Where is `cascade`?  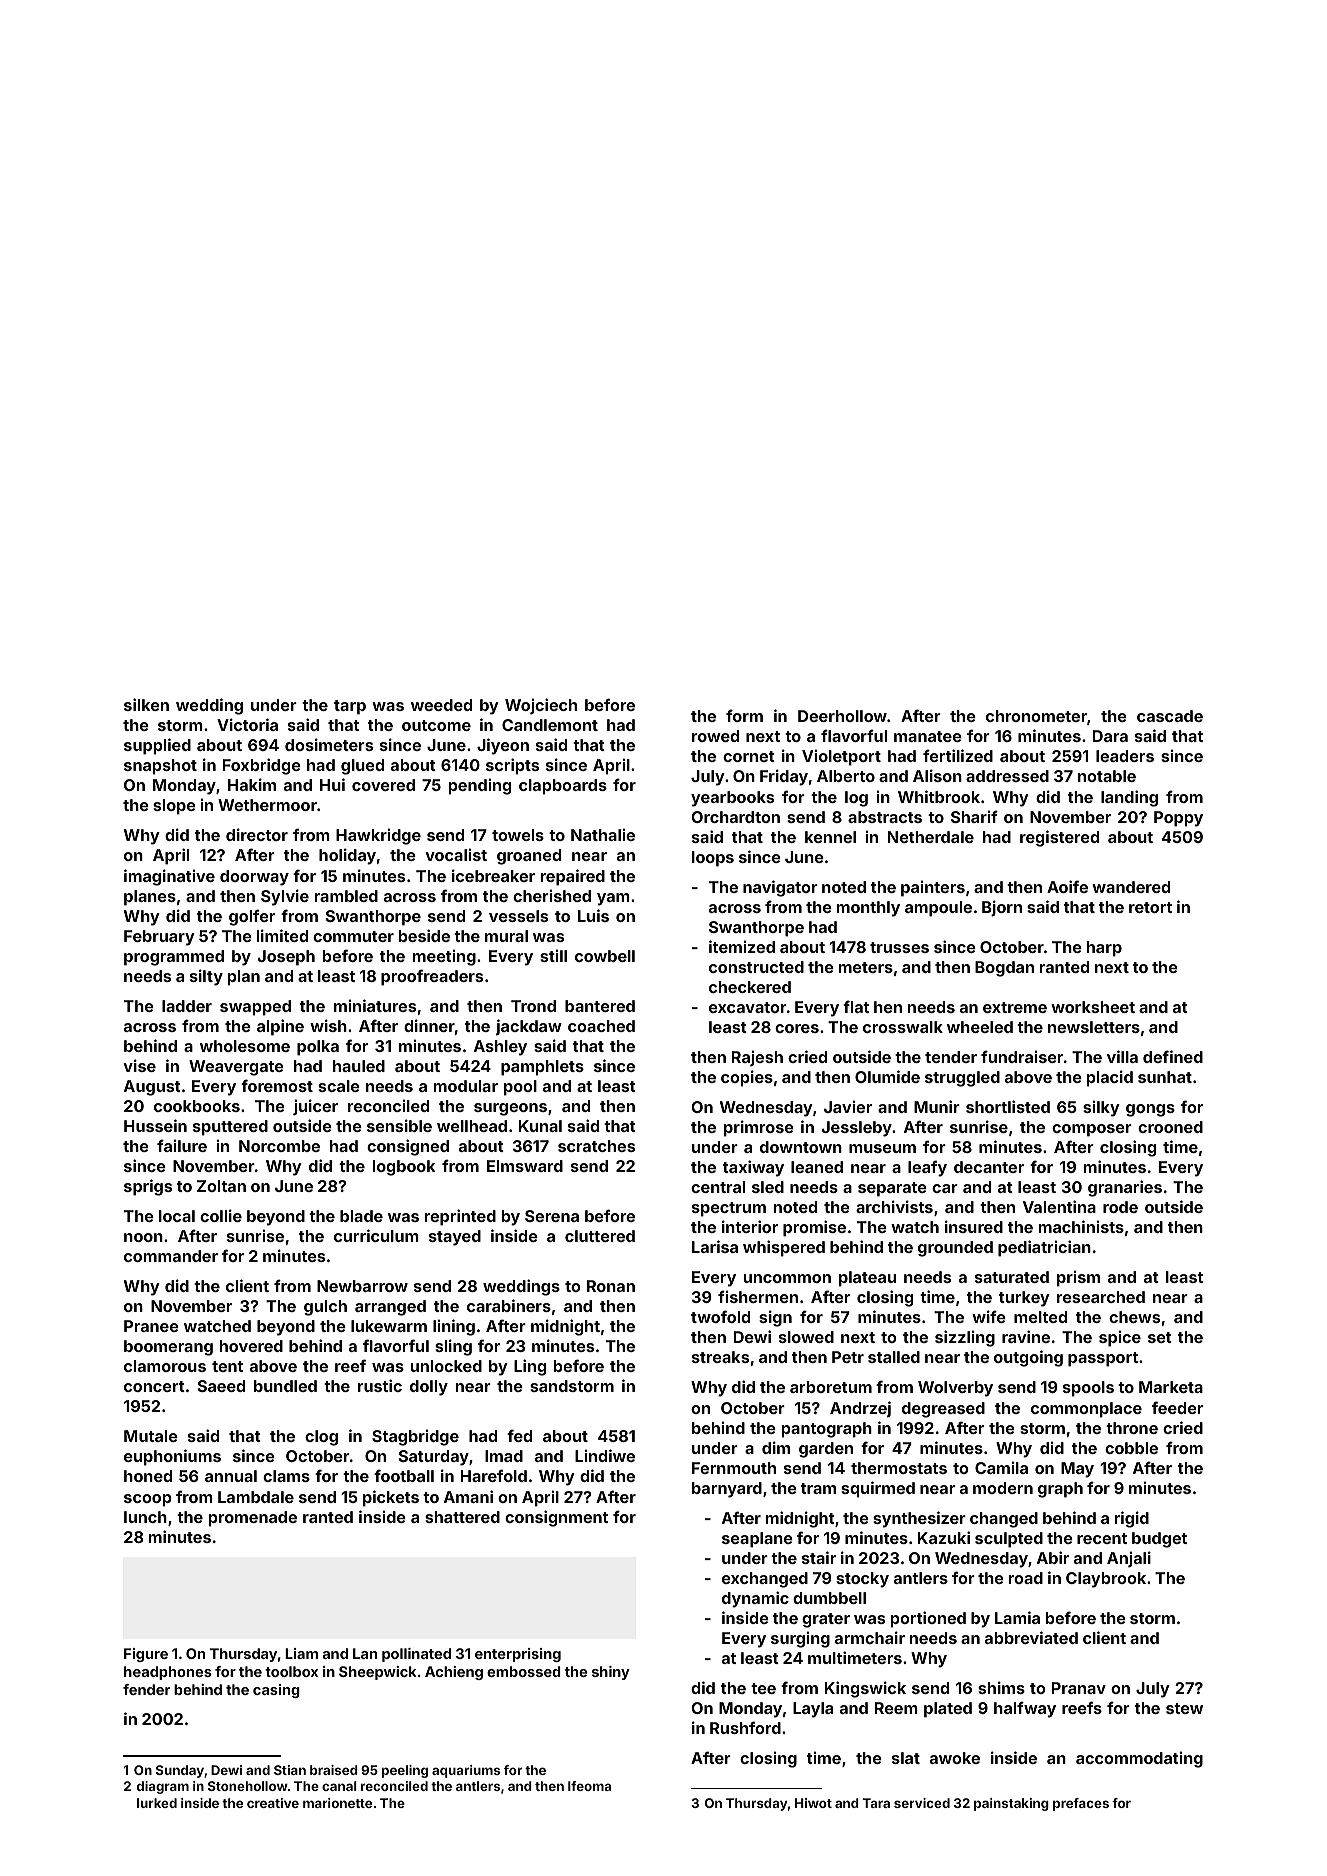 cascade is located at coordinates (1170, 716).
